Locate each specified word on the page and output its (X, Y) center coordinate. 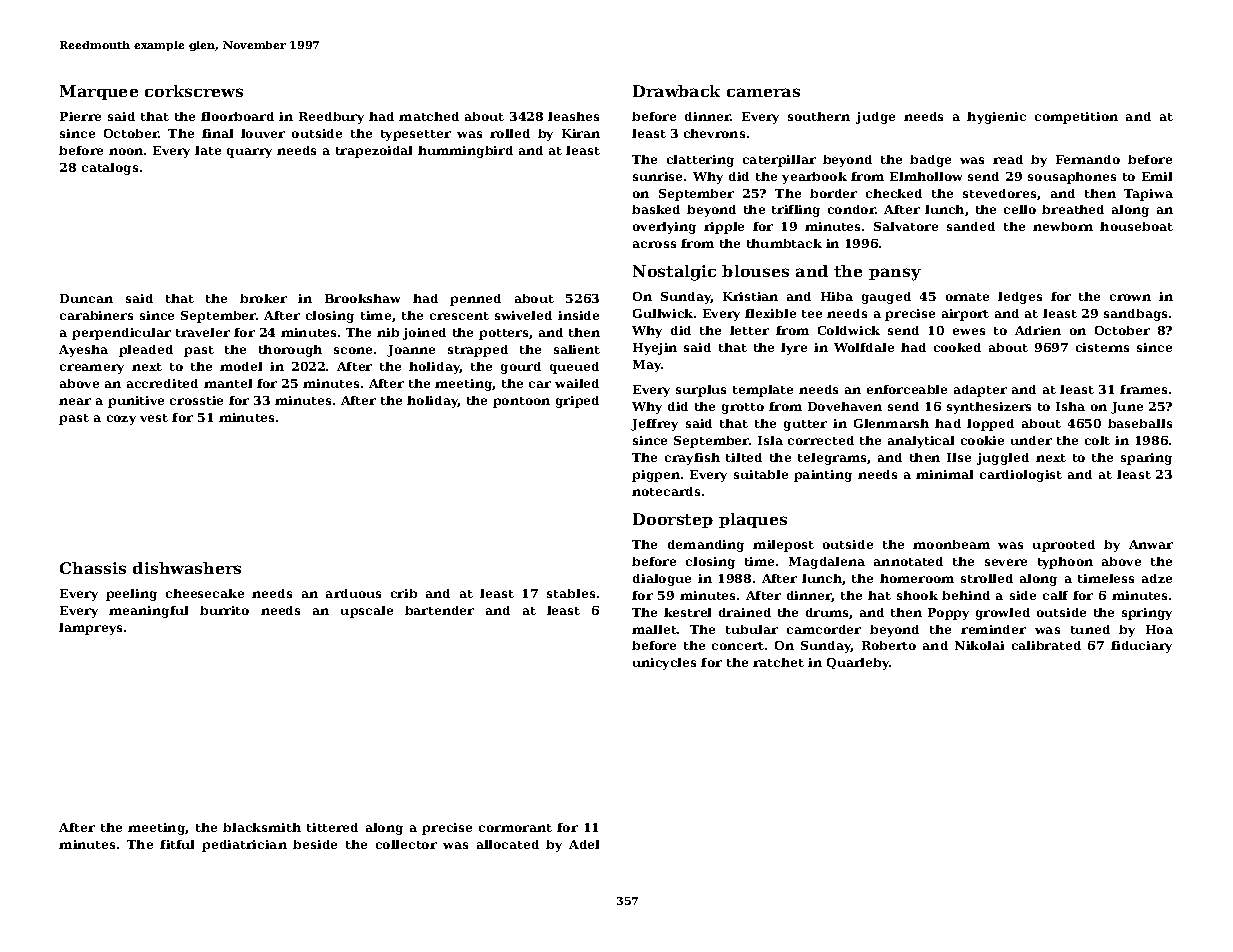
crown (1130, 297)
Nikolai (979, 645)
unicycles (664, 664)
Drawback (676, 91)
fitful (177, 844)
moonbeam (951, 544)
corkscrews (194, 91)
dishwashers (187, 568)
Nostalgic (674, 273)
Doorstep (673, 520)
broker (263, 298)
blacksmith (262, 827)
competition (1076, 118)
